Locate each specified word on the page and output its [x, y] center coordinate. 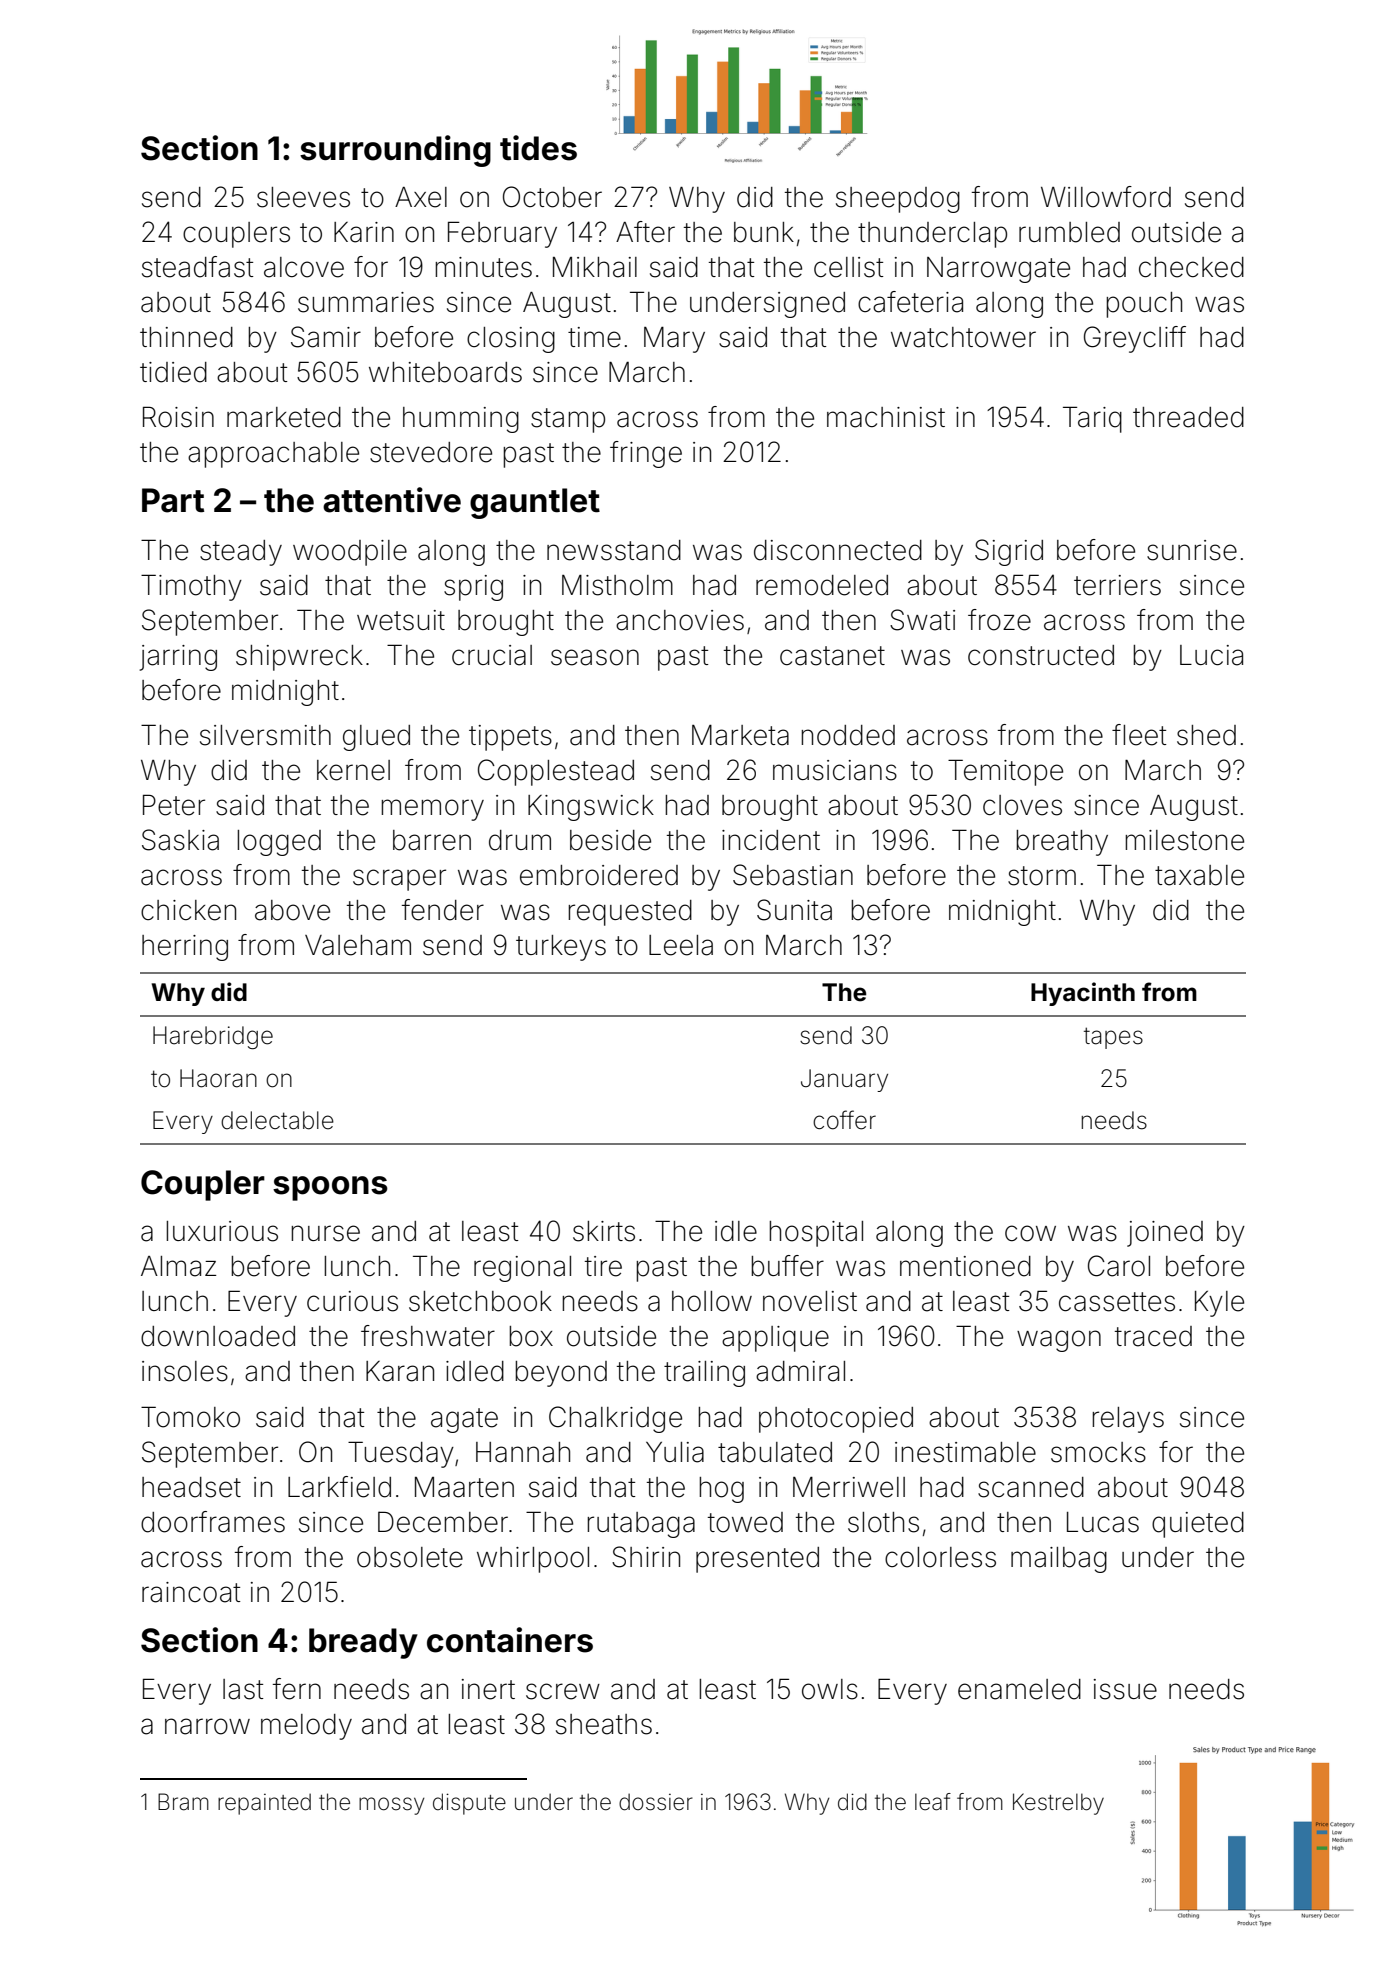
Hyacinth [1083, 994]
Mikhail [595, 267]
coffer [844, 1120]
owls [830, 1689]
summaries [366, 302]
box [531, 1336]
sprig [473, 588]
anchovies [680, 620]
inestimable [965, 1452]
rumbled [1069, 232]
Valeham [358, 945]
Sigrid [1009, 552]
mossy [392, 1806]
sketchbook [480, 1301]
